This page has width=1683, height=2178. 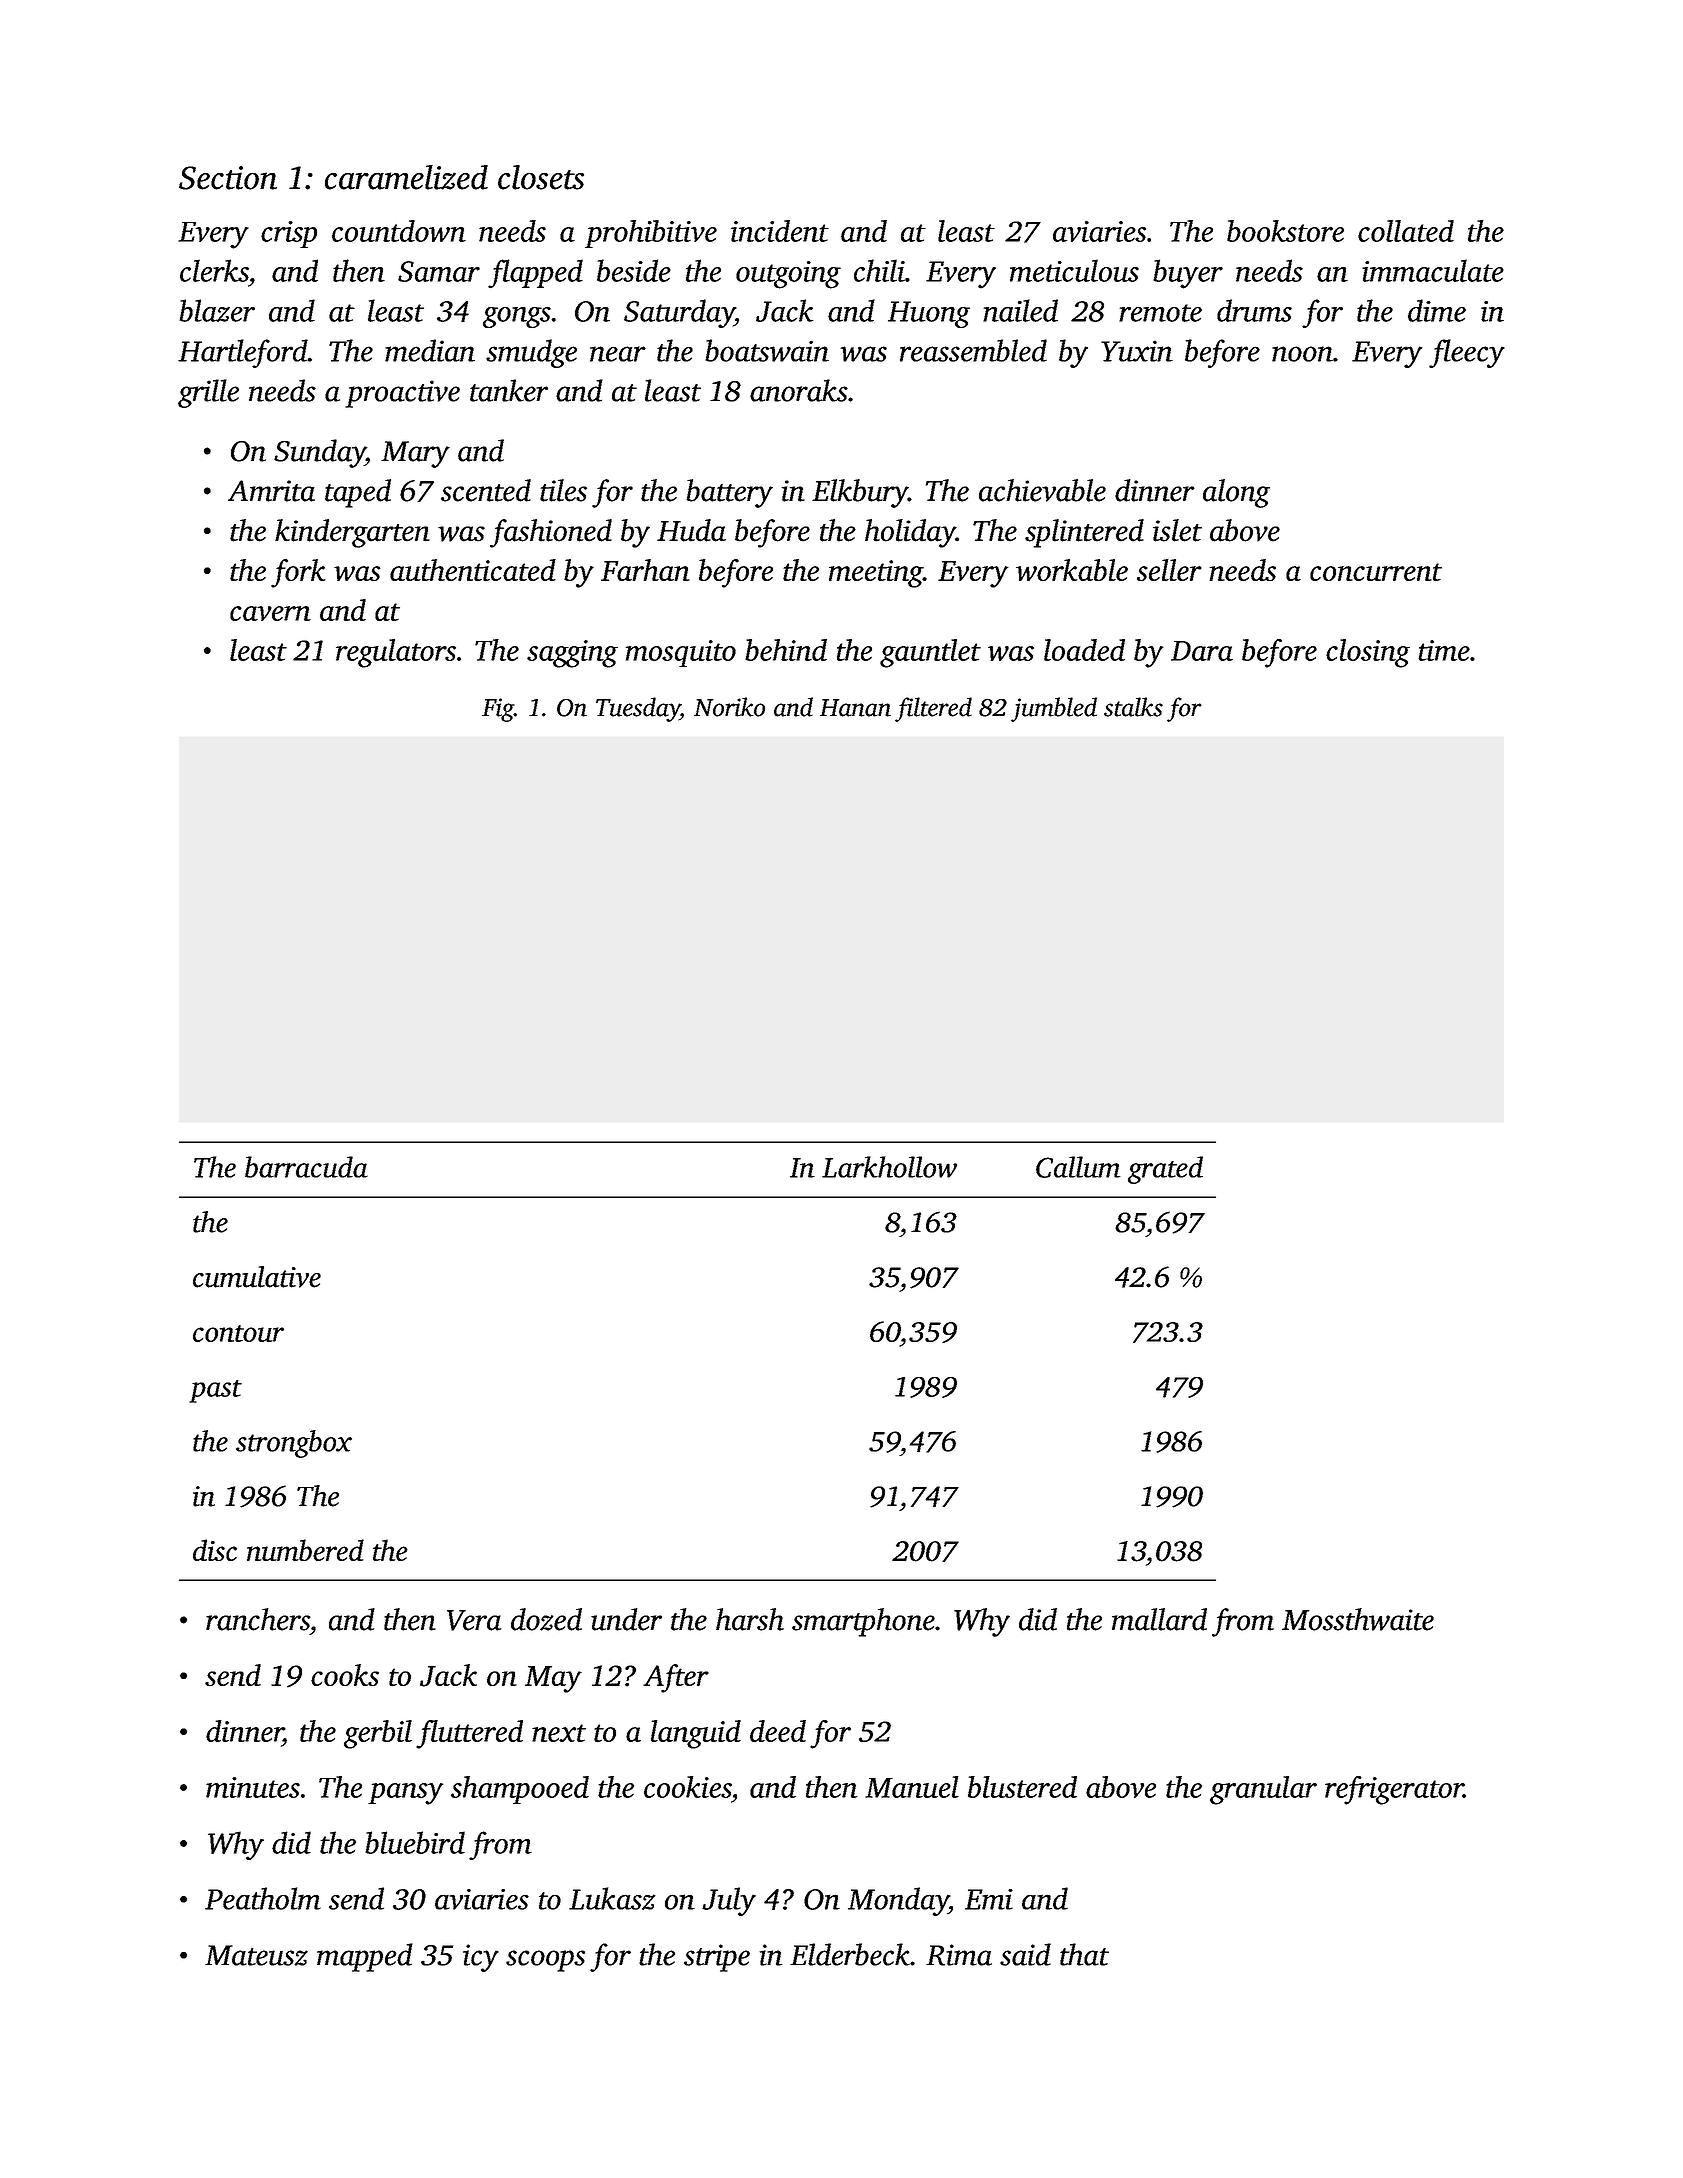 I want to click on incident, so click(x=780, y=231).
